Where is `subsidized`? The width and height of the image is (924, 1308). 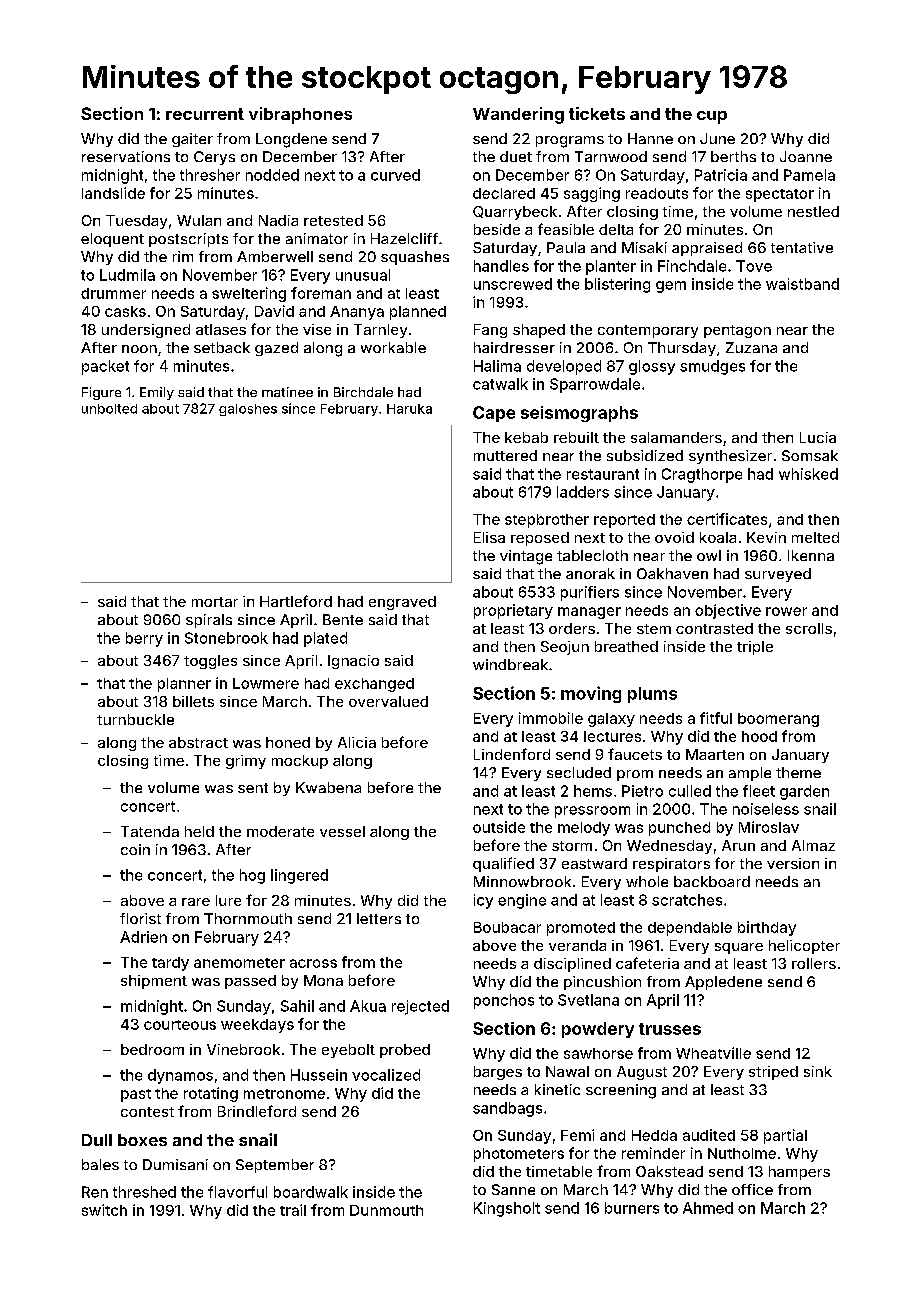
subsidized is located at coordinates (645, 455).
